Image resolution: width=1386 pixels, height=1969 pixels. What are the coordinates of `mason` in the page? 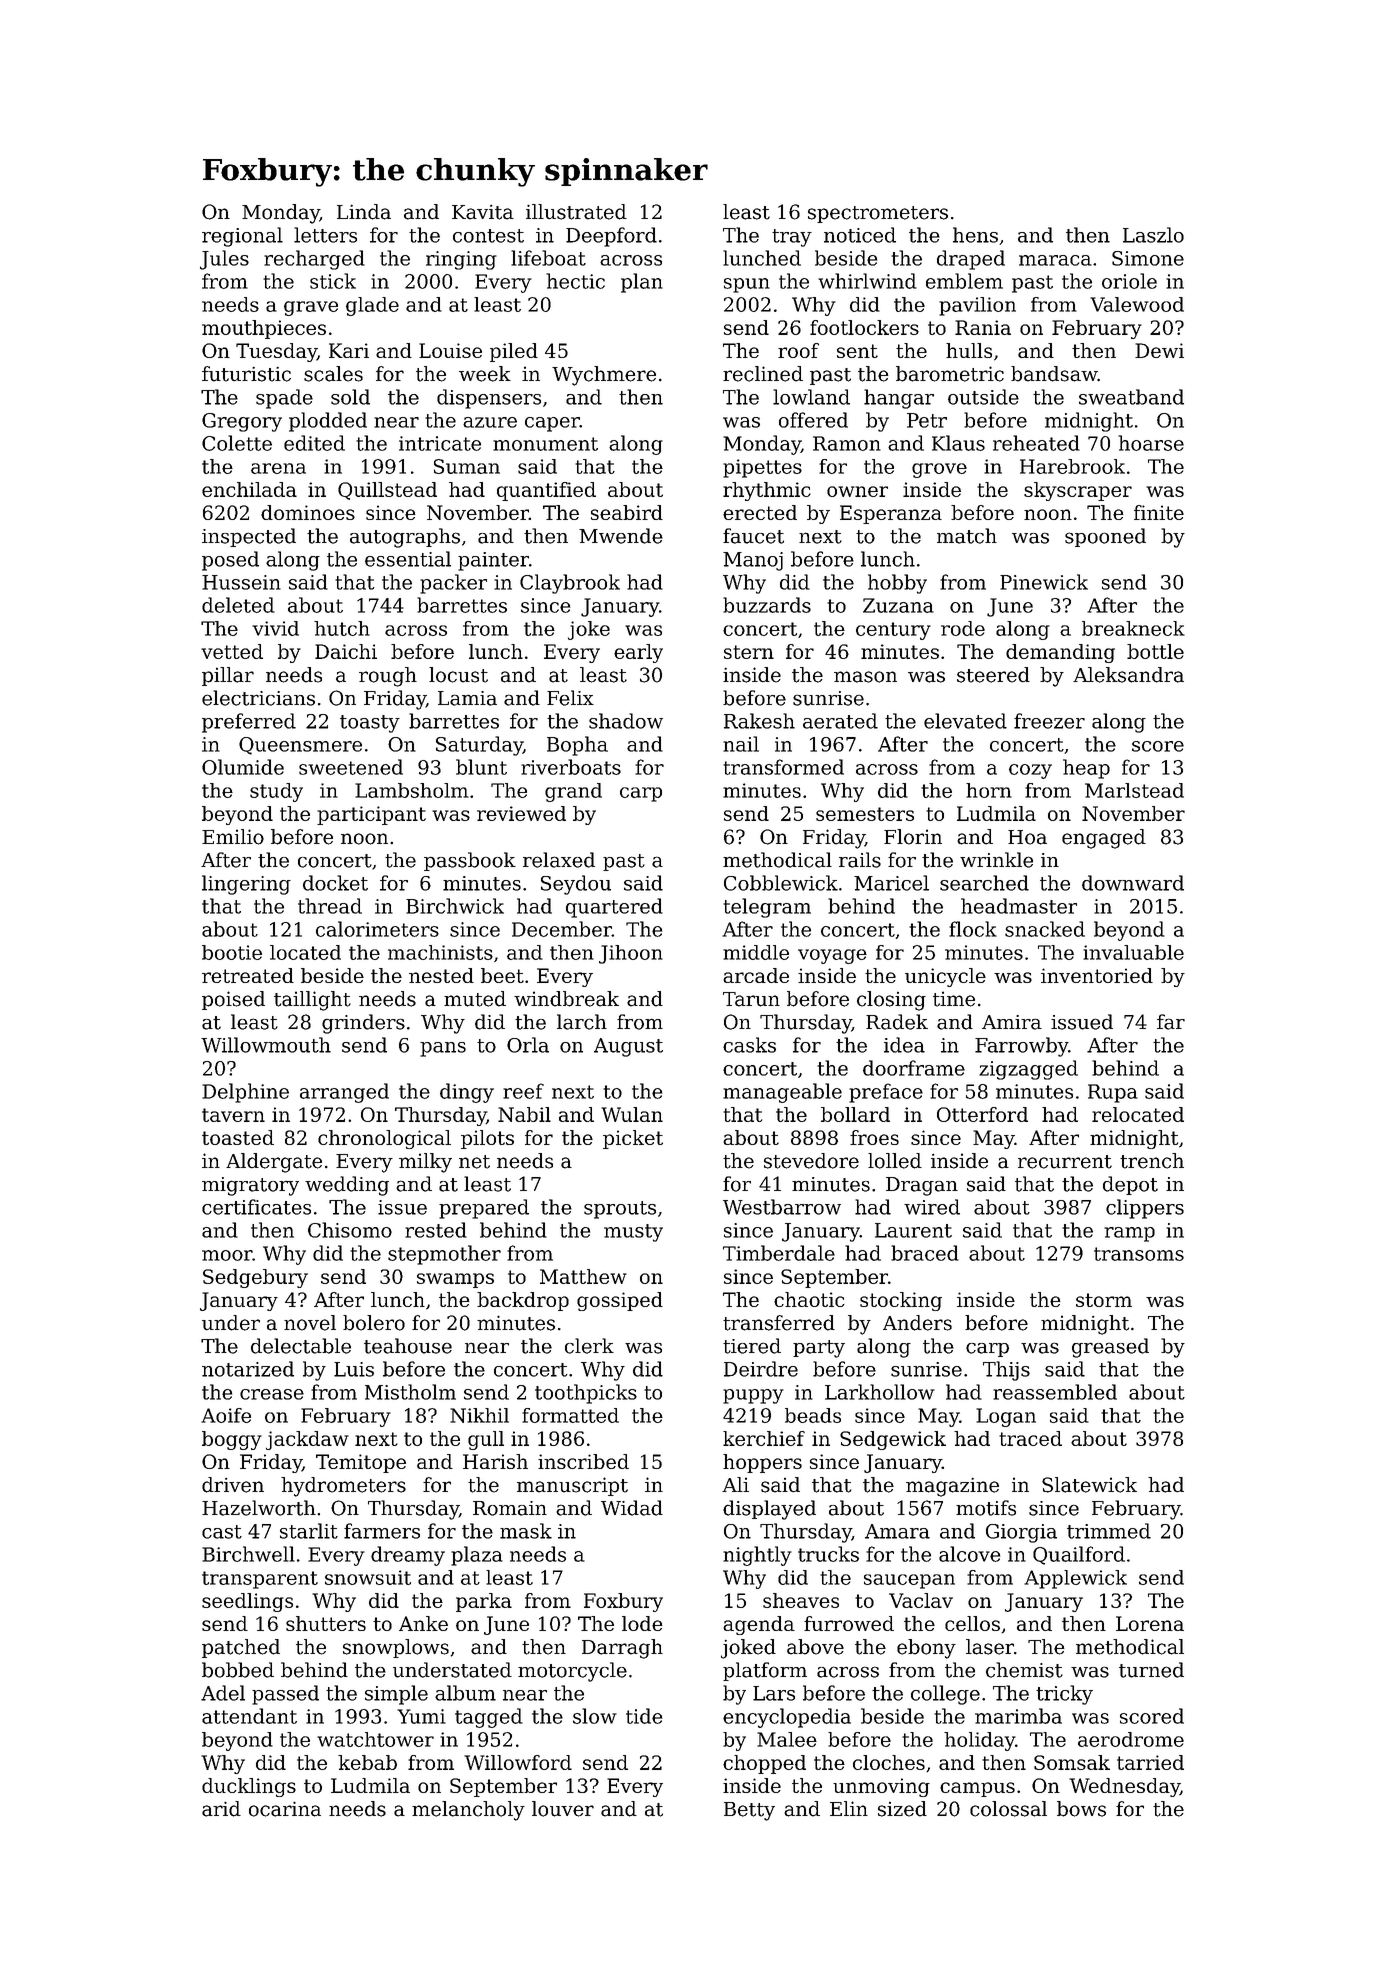 It's located at (865, 677).
